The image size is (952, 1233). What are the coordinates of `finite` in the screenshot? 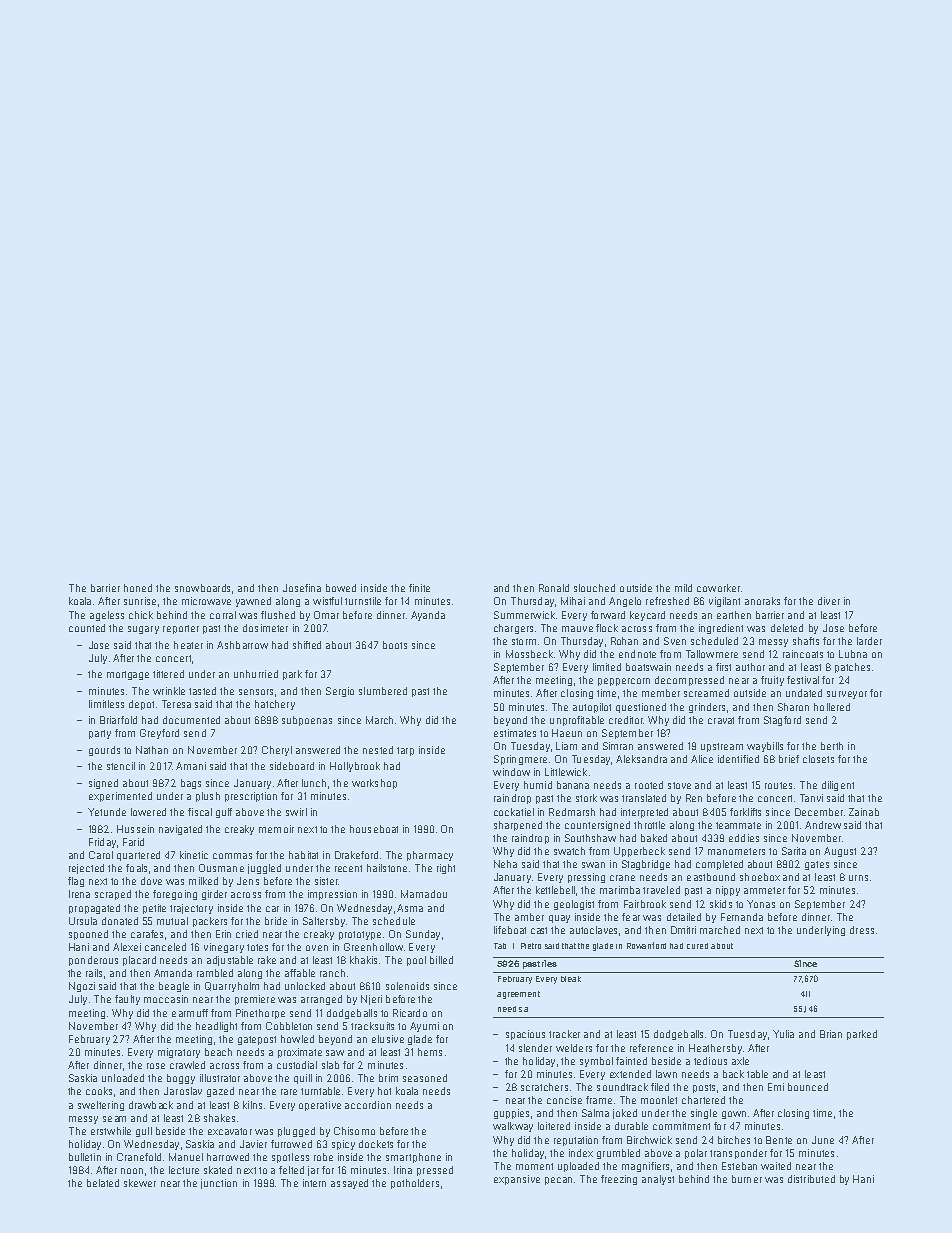 It's located at (419, 588).
